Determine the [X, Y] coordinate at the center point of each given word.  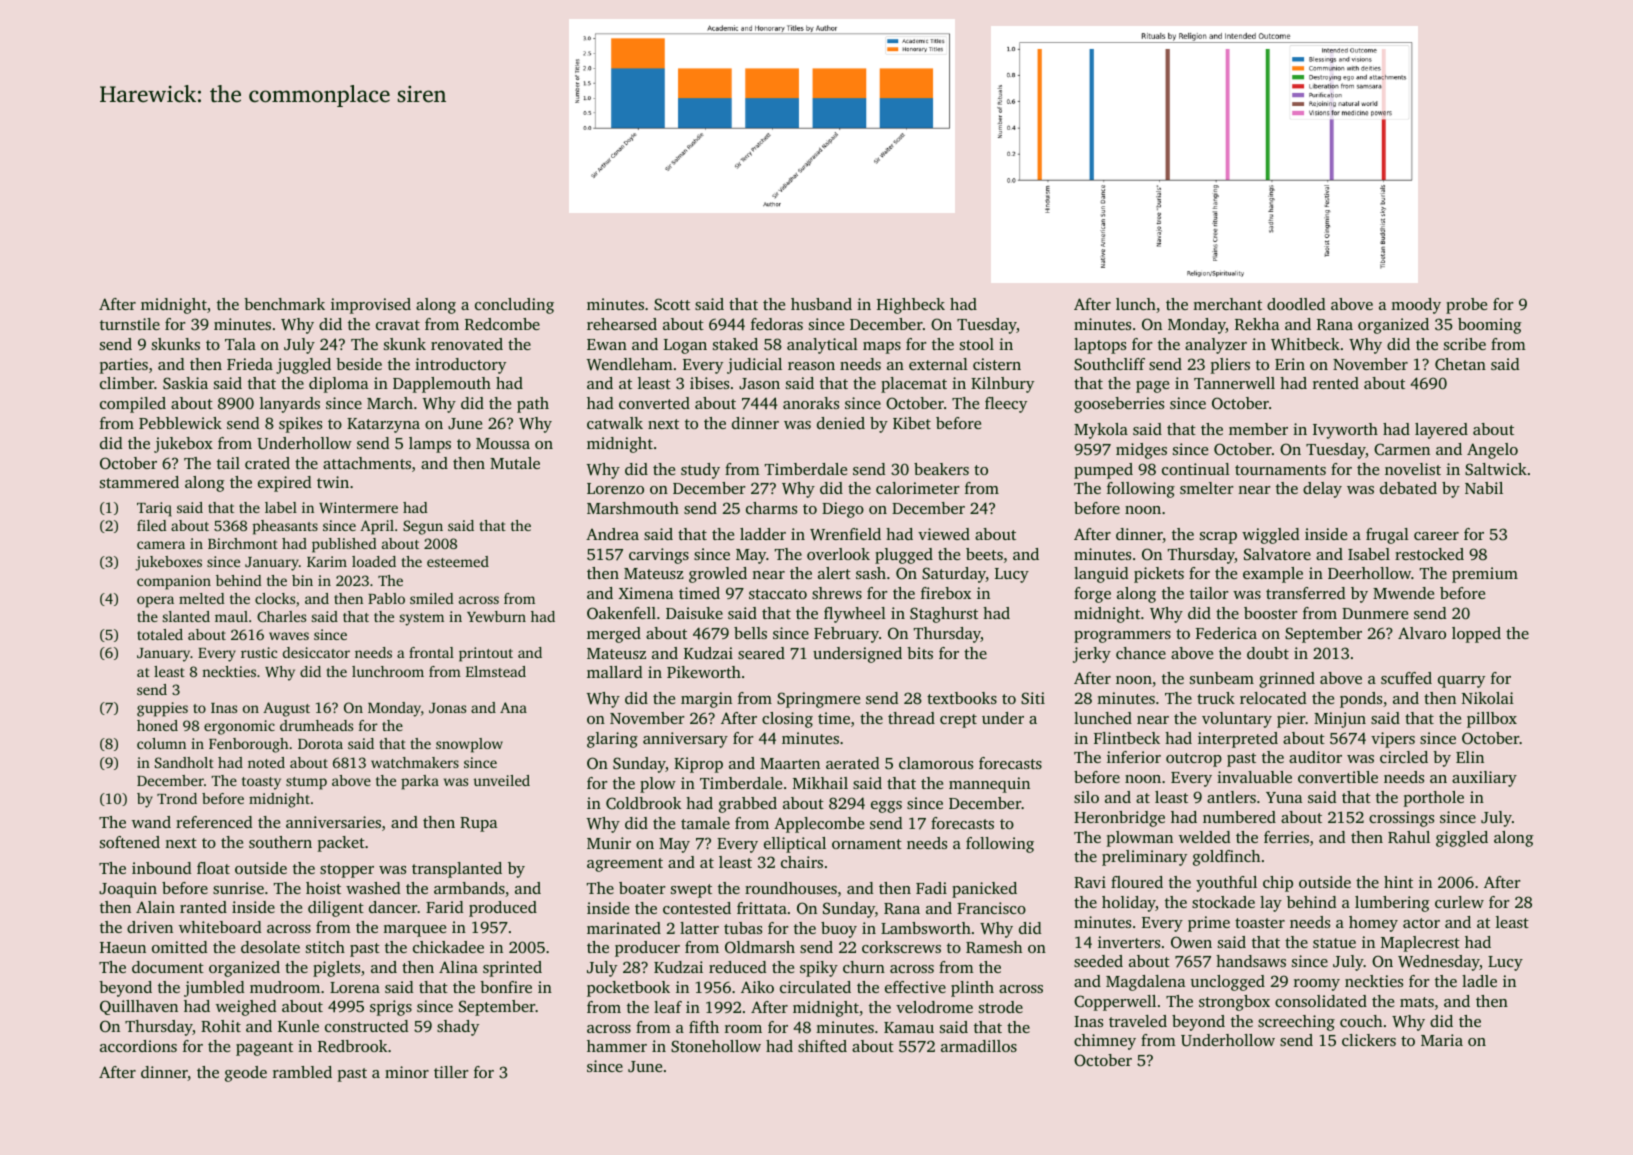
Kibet [912, 423]
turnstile [130, 324]
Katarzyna [383, 425]
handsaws [1251, 961]
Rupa [478, 824]
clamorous [936, 763]
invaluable [1254, 777]
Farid [444, 907]
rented [1336, 383]
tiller [451, 1072]
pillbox [1492, 720]
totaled [160, 634]
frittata [762, 908]
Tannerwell [1234, 383]
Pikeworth [704, 672]
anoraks [811, 403]
